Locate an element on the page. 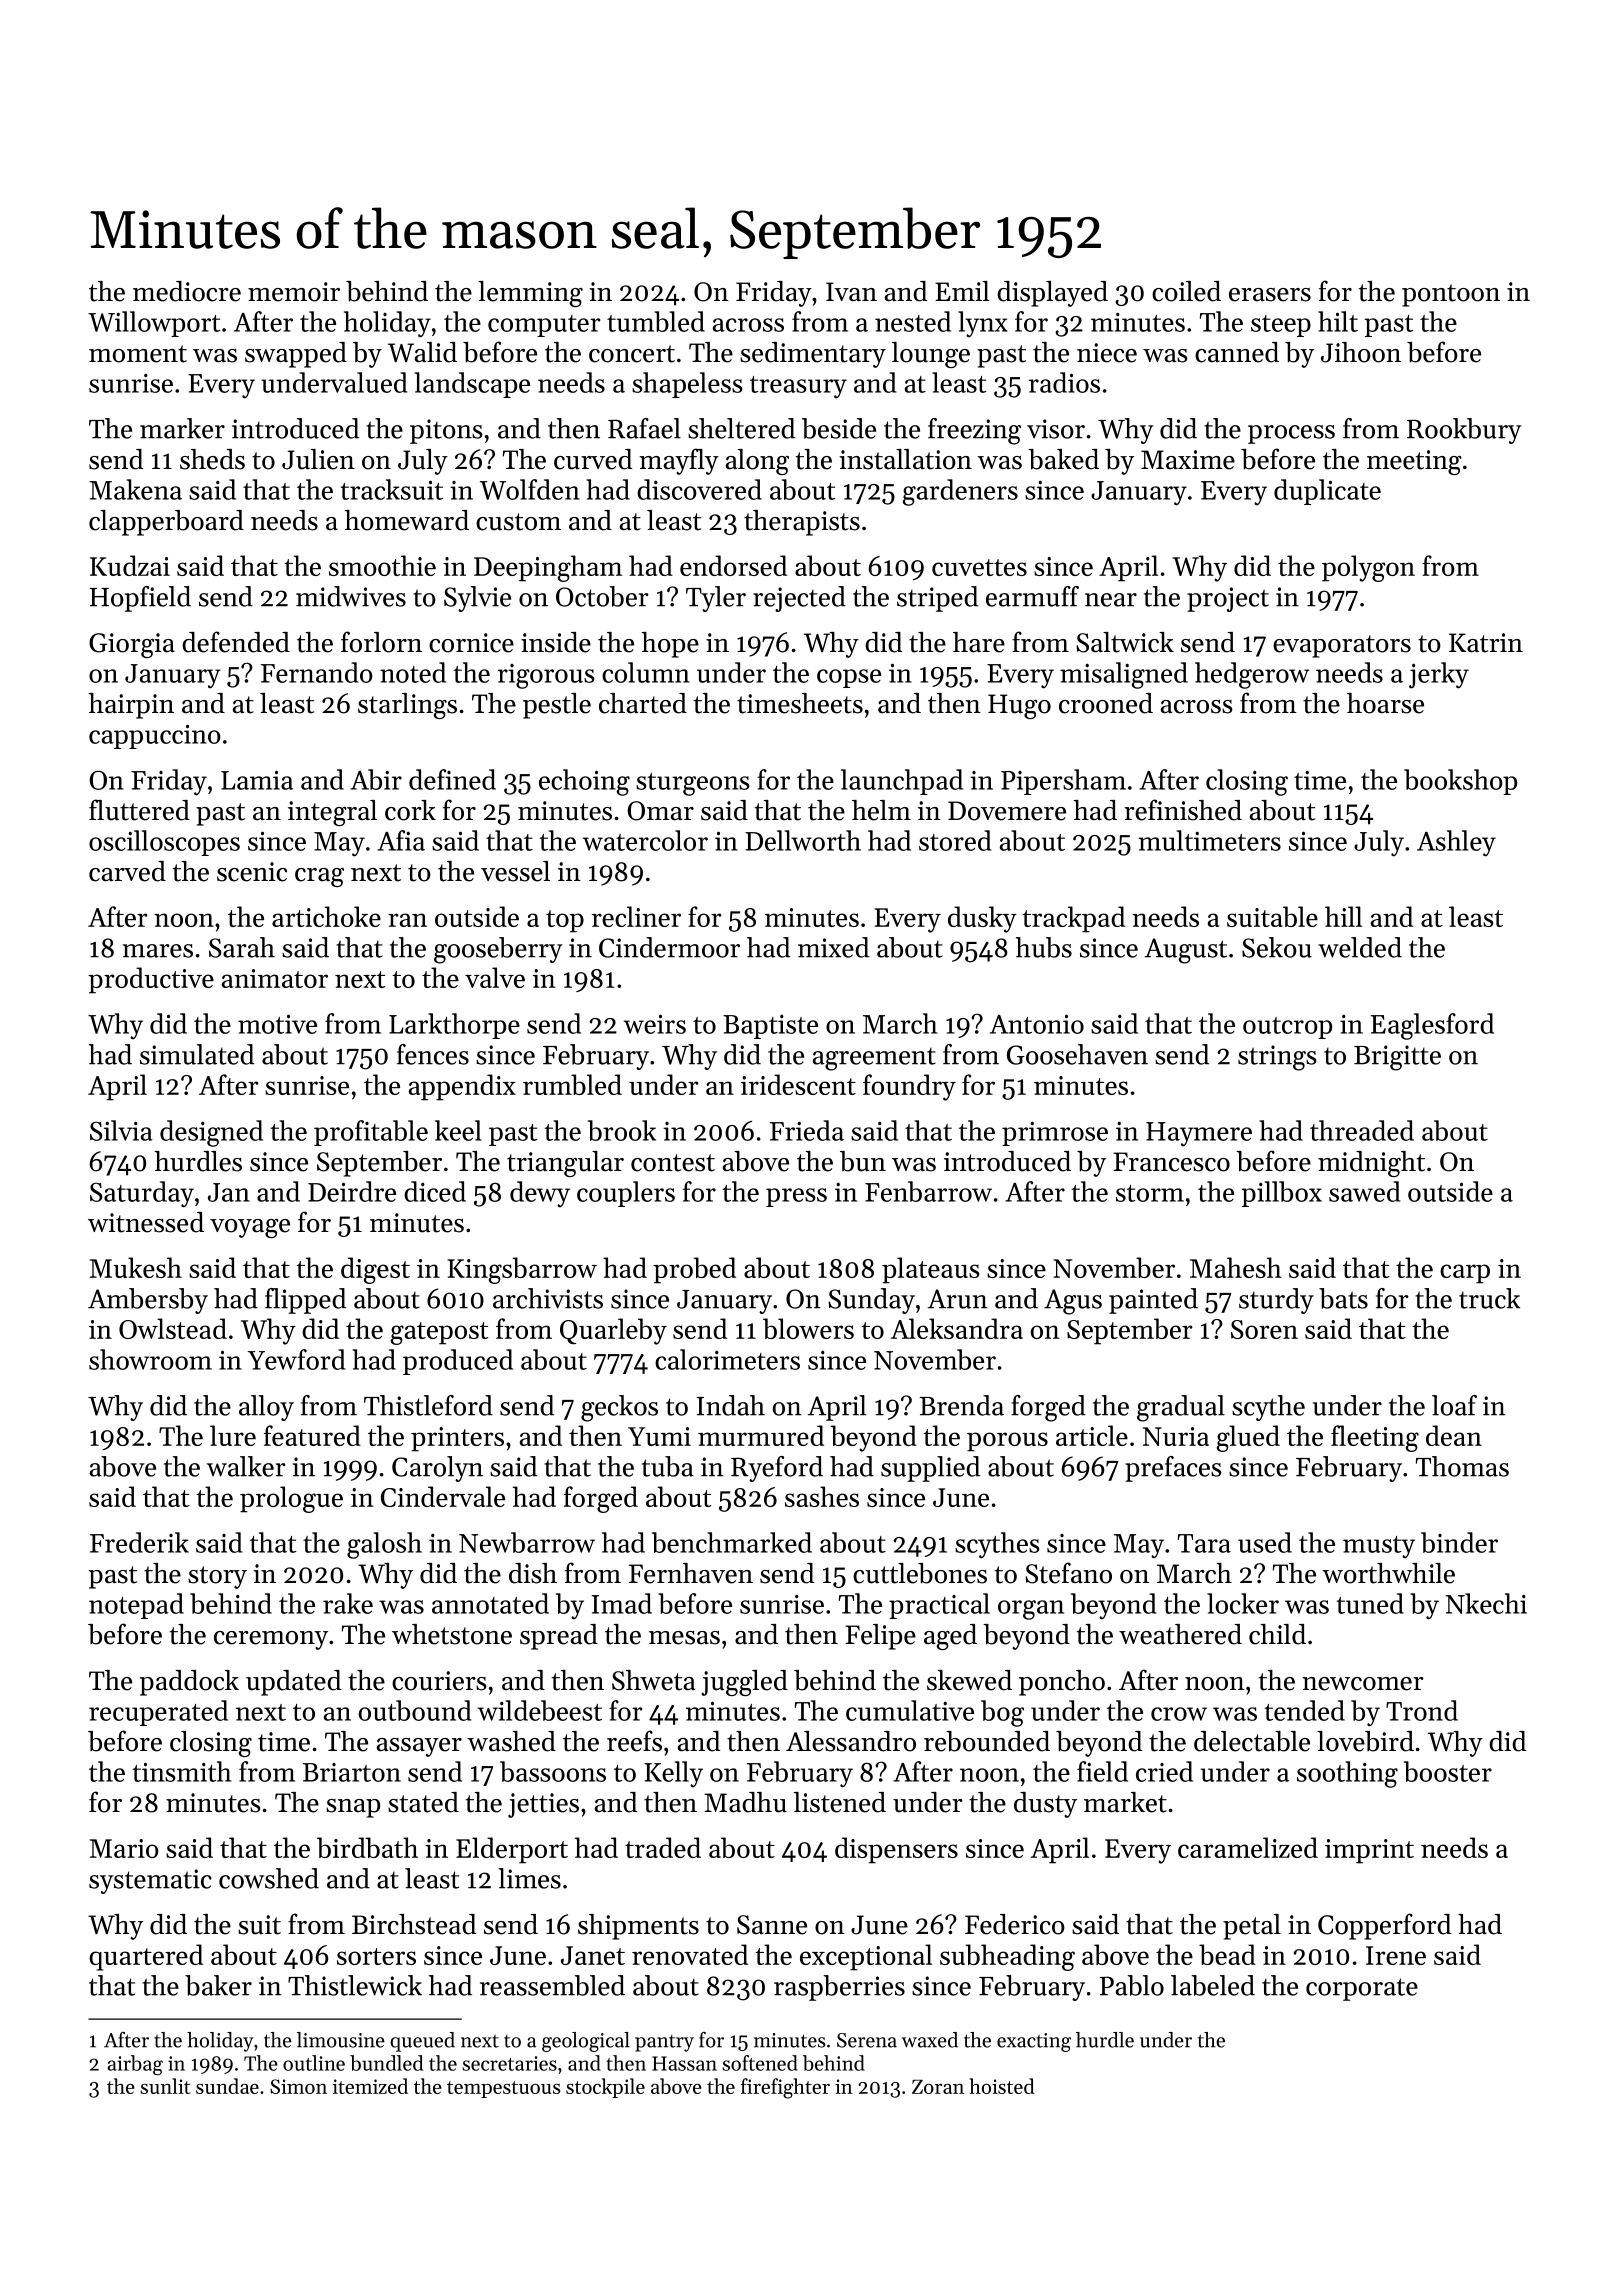  Katrin is located at coordinates (1486, 643).
